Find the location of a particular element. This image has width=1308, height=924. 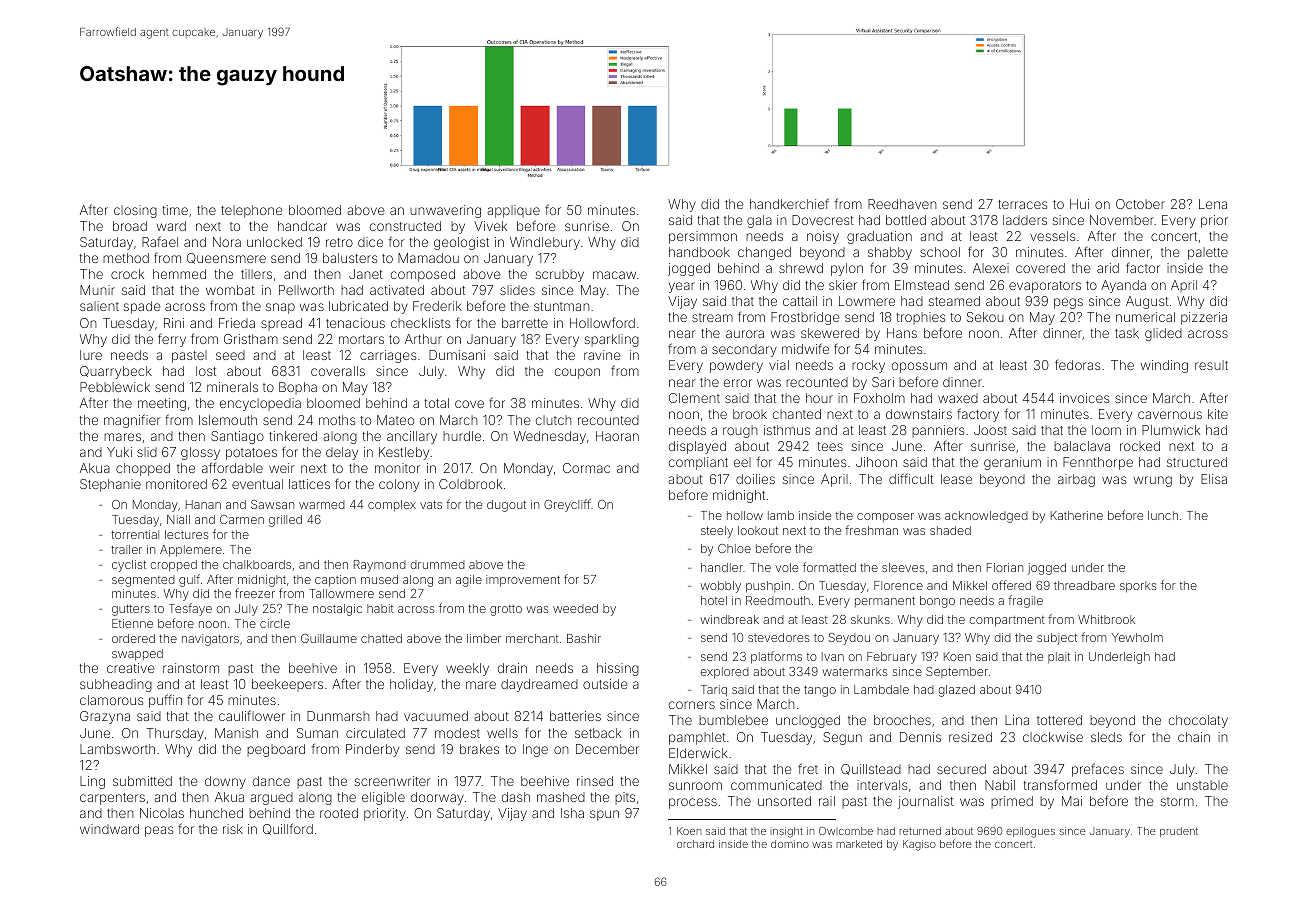

kite is located at coordinates (1218, 414).
